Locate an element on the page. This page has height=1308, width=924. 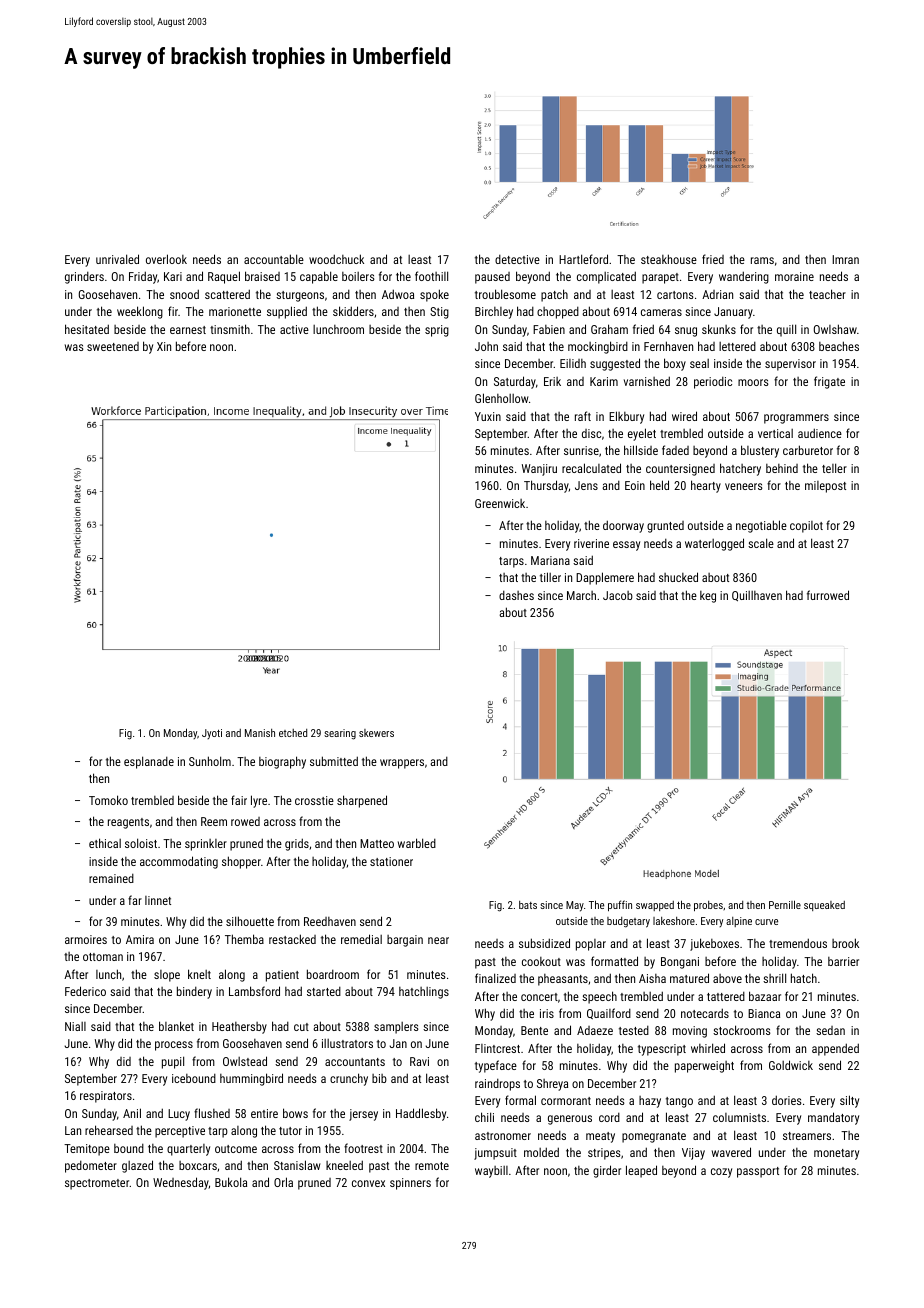
Reedhaven is located at coordinates (330, 921).
